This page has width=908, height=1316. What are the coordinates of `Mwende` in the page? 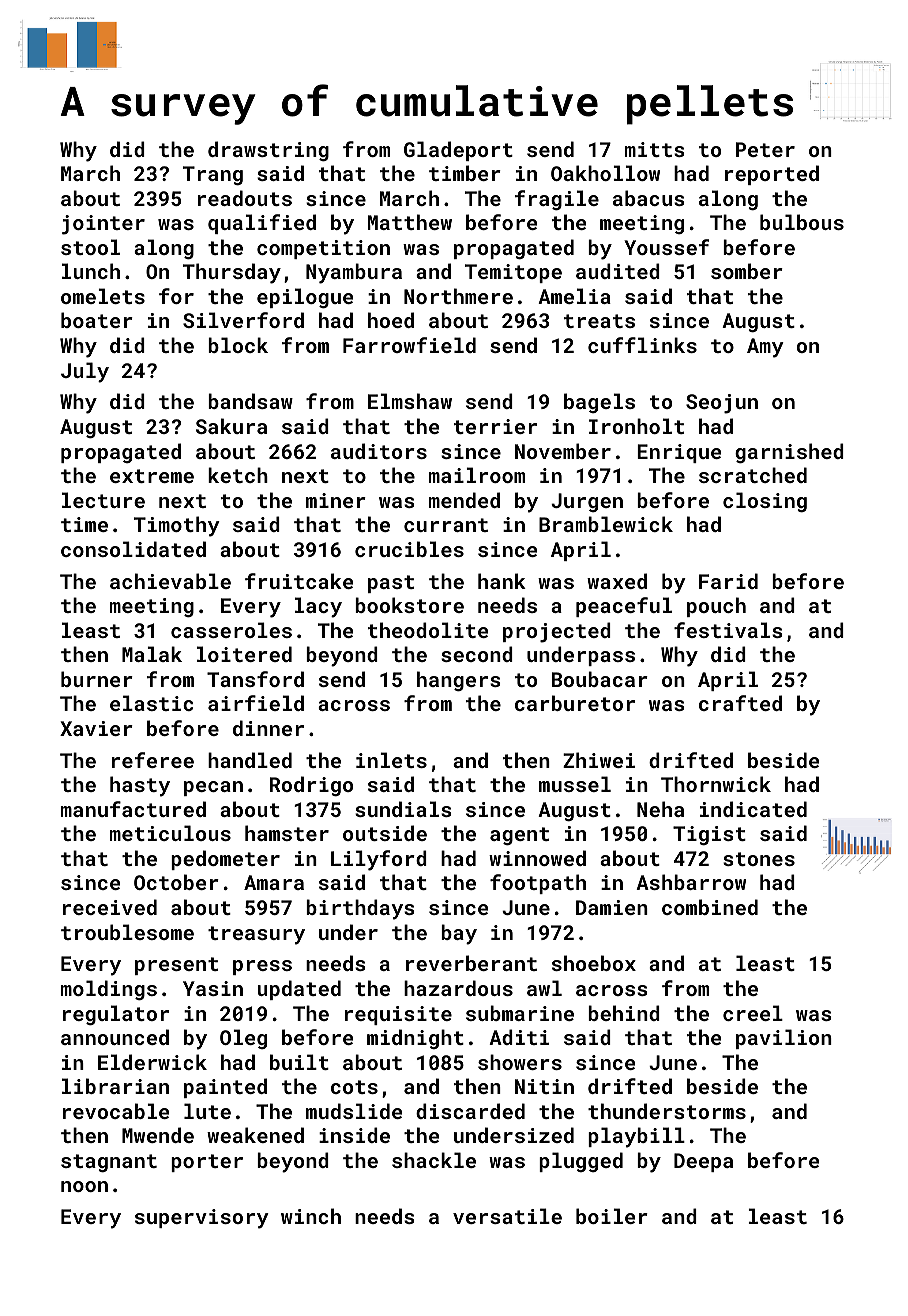 It's located at (158, 1135).
